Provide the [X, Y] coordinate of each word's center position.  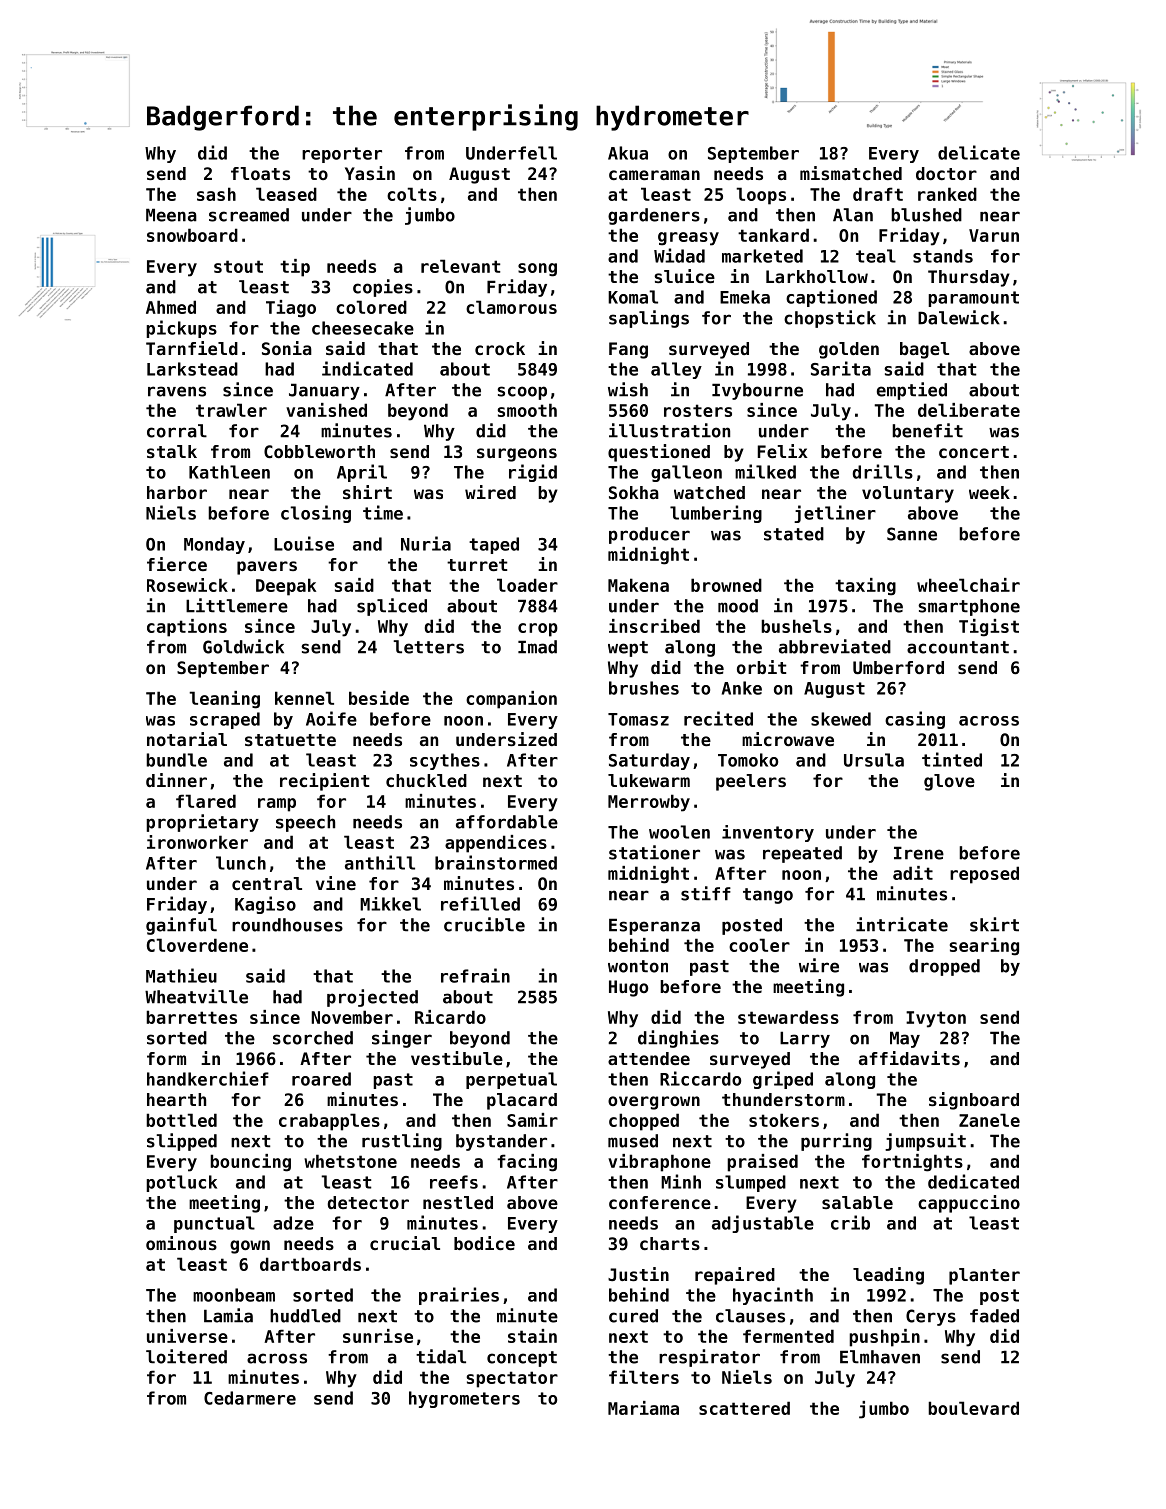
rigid [533, 473]
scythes [445, 761]
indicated [367, 368]
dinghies [678, 1039]
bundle [176, 760]
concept [522, 1359]
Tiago [291, 309]
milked [765, 471]
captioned [831, 298]
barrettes [191, 1017]
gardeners [654, 216]
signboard [974, 1101]
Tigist [989, 628]
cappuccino [969, 1204]
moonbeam [234, 1295]
